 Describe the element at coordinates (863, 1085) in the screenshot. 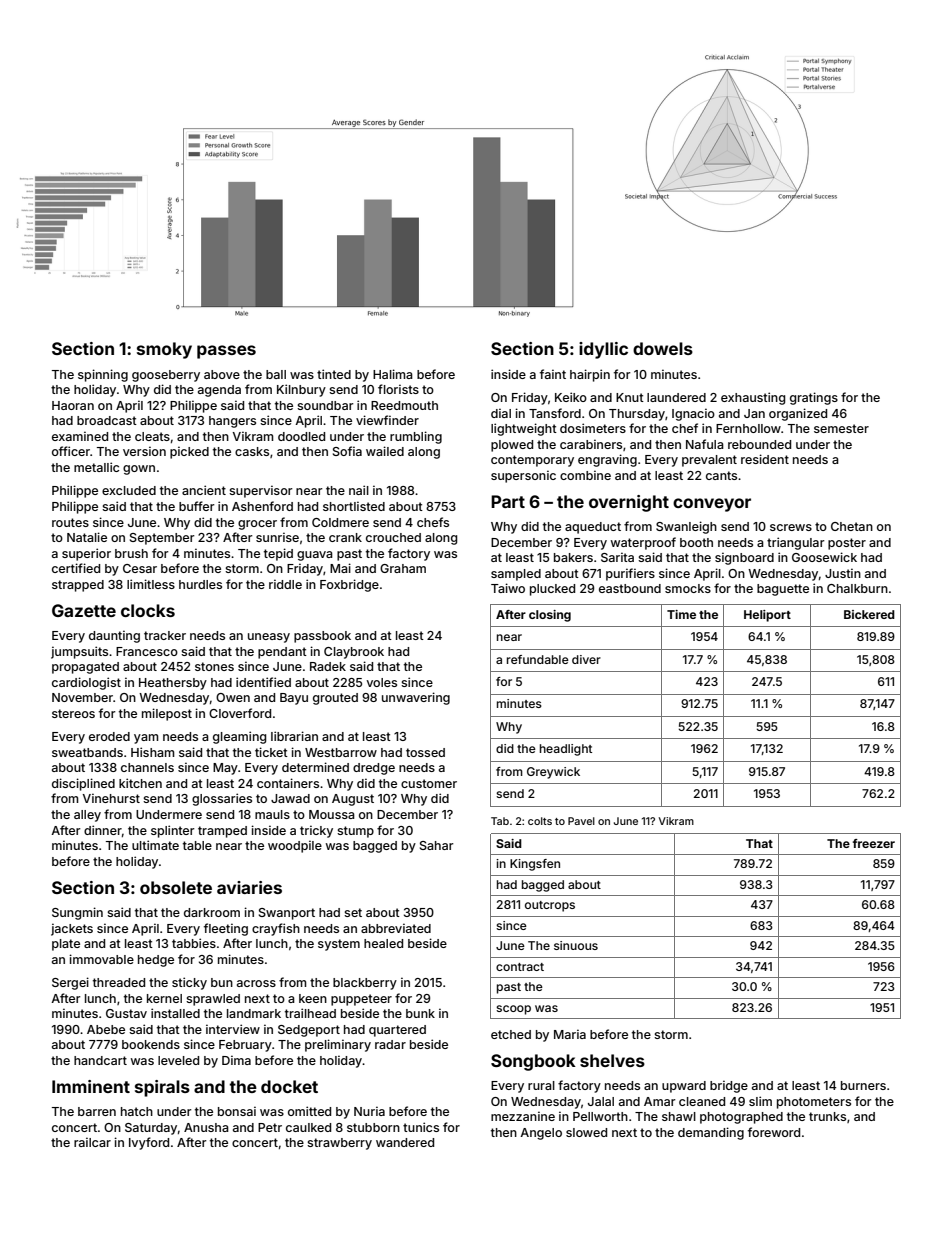

I see `burners` at that location.
